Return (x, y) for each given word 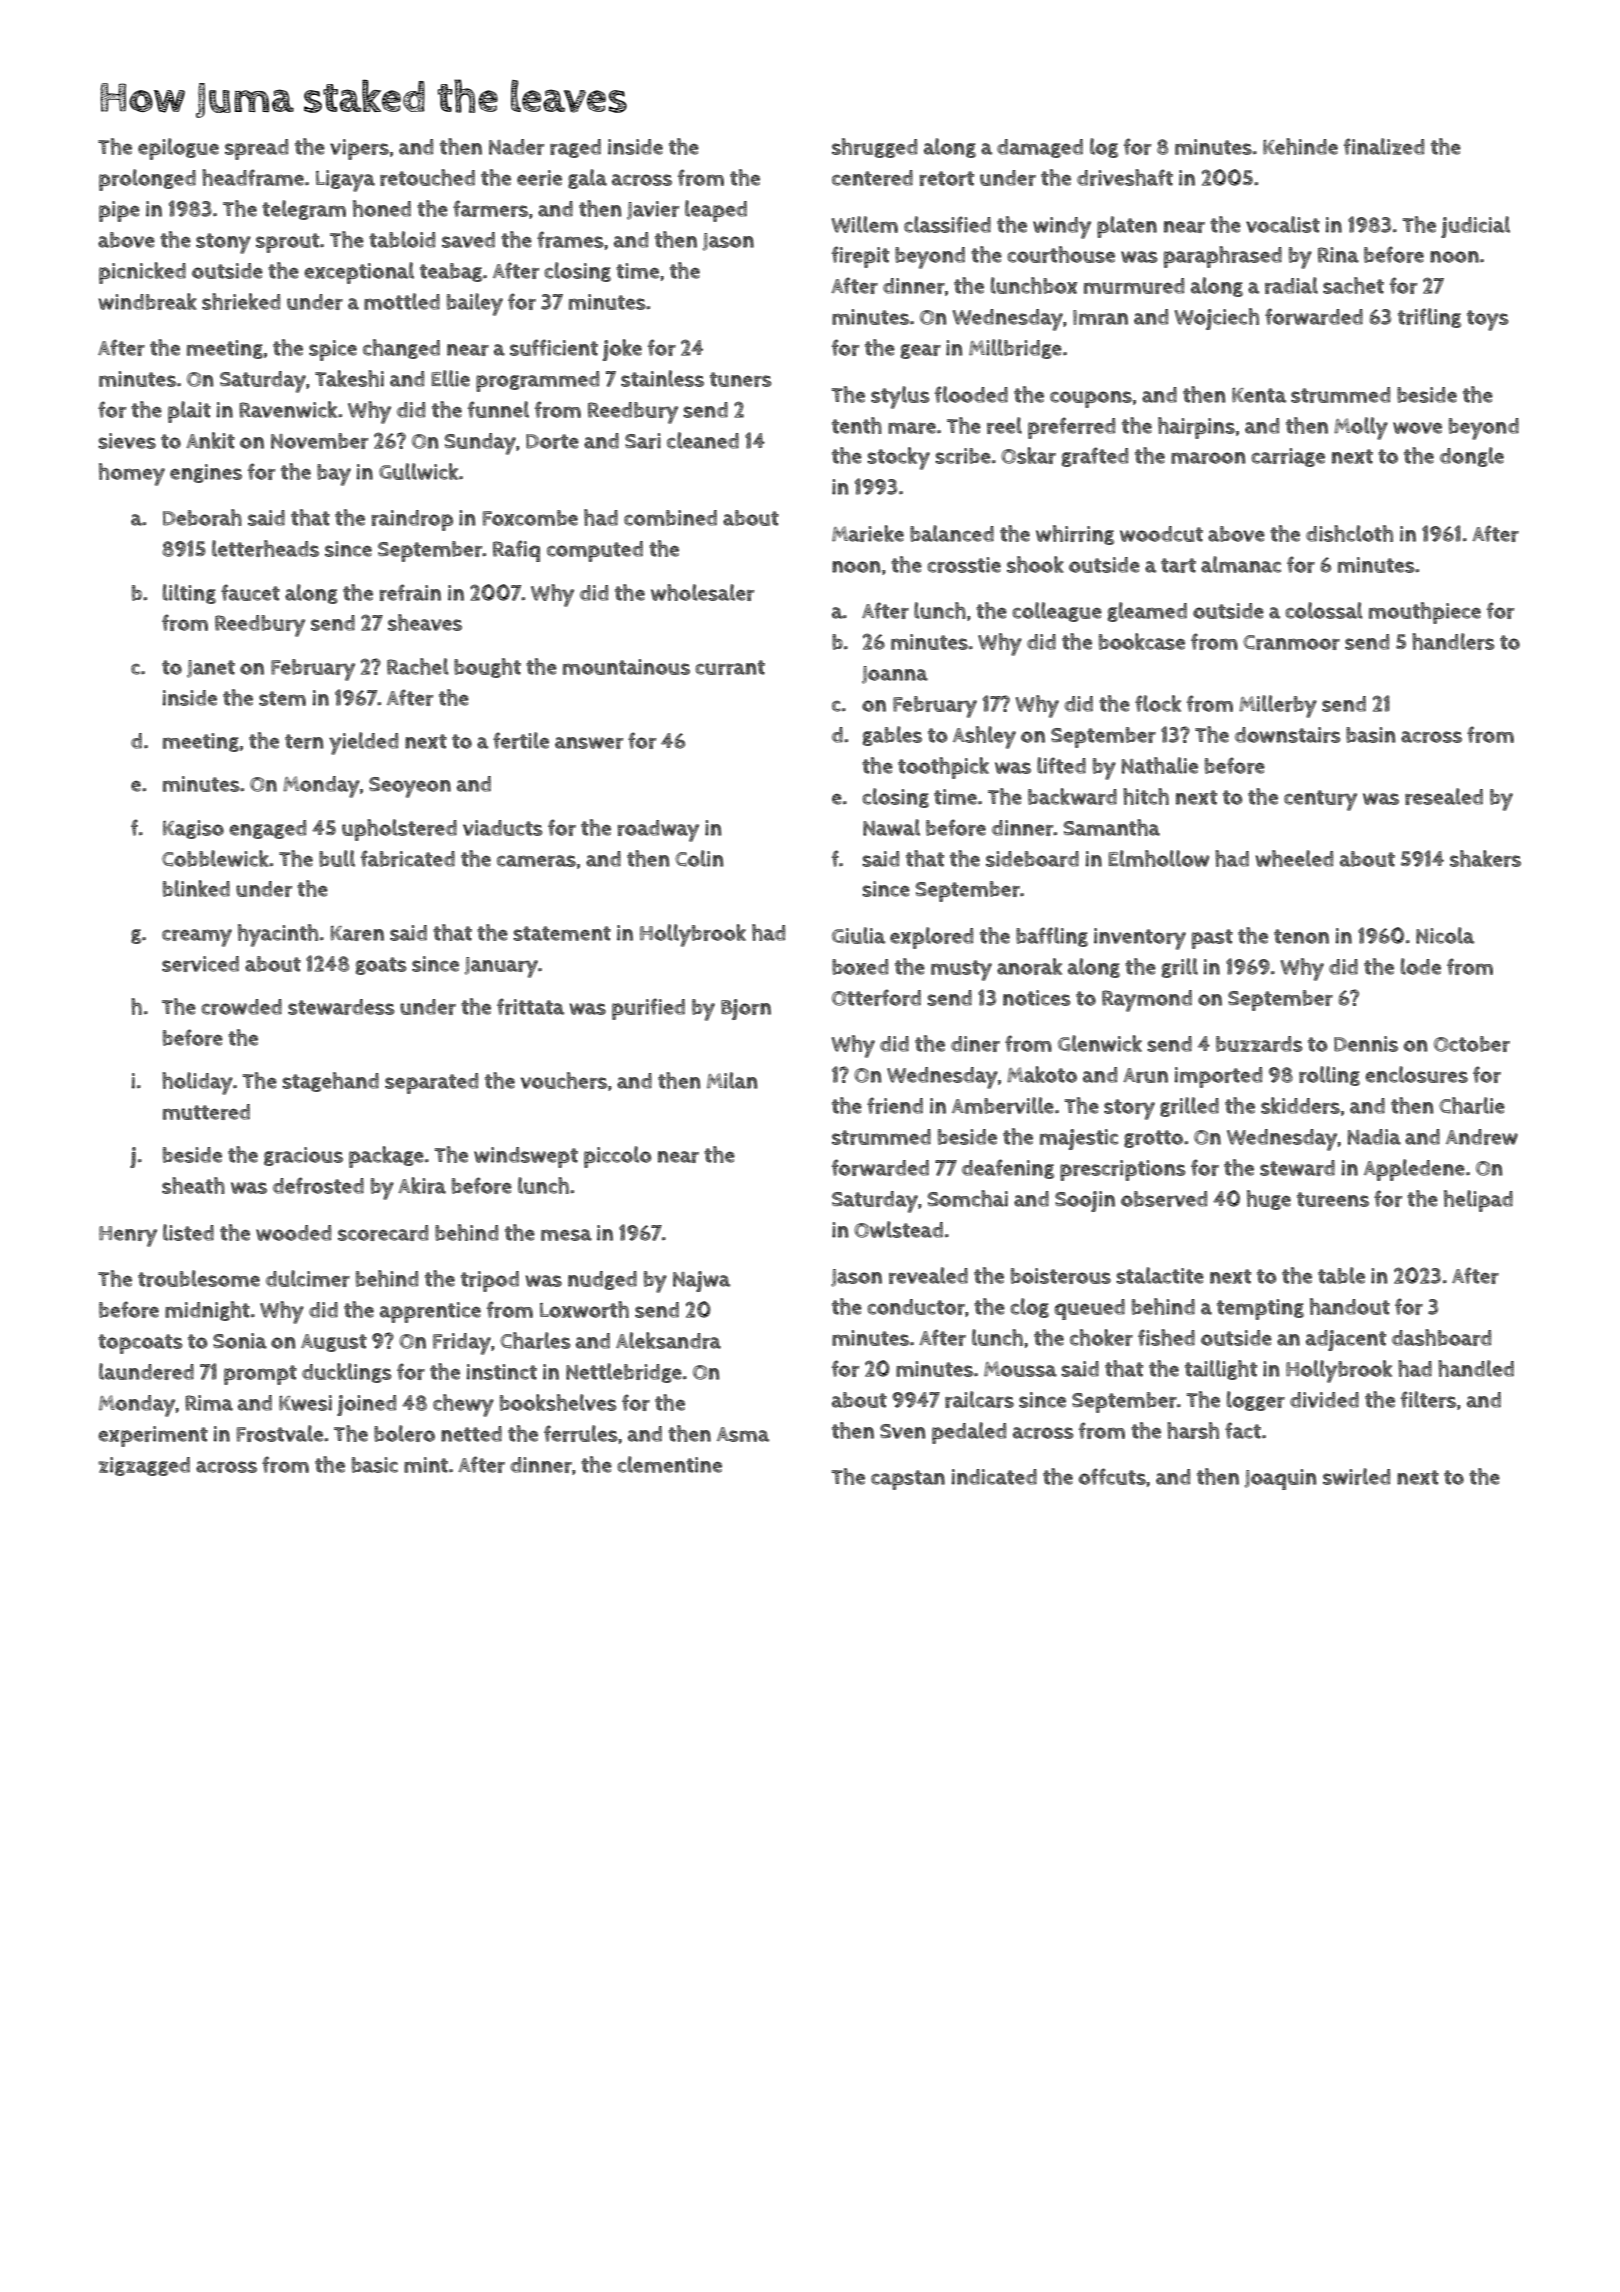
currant (730, 667)
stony (223, 243)
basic (375, 1465)
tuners (741, 379)
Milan (732, 1080)
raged (575, 148)
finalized (1383, 146)
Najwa (702, 1281)
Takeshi (349, 378)
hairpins (1196, 428)
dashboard (1441, 1337)
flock (1158, 703)
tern (304, 741)
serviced (200, 964)
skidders (1300, 1105)
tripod (490, 1281)
